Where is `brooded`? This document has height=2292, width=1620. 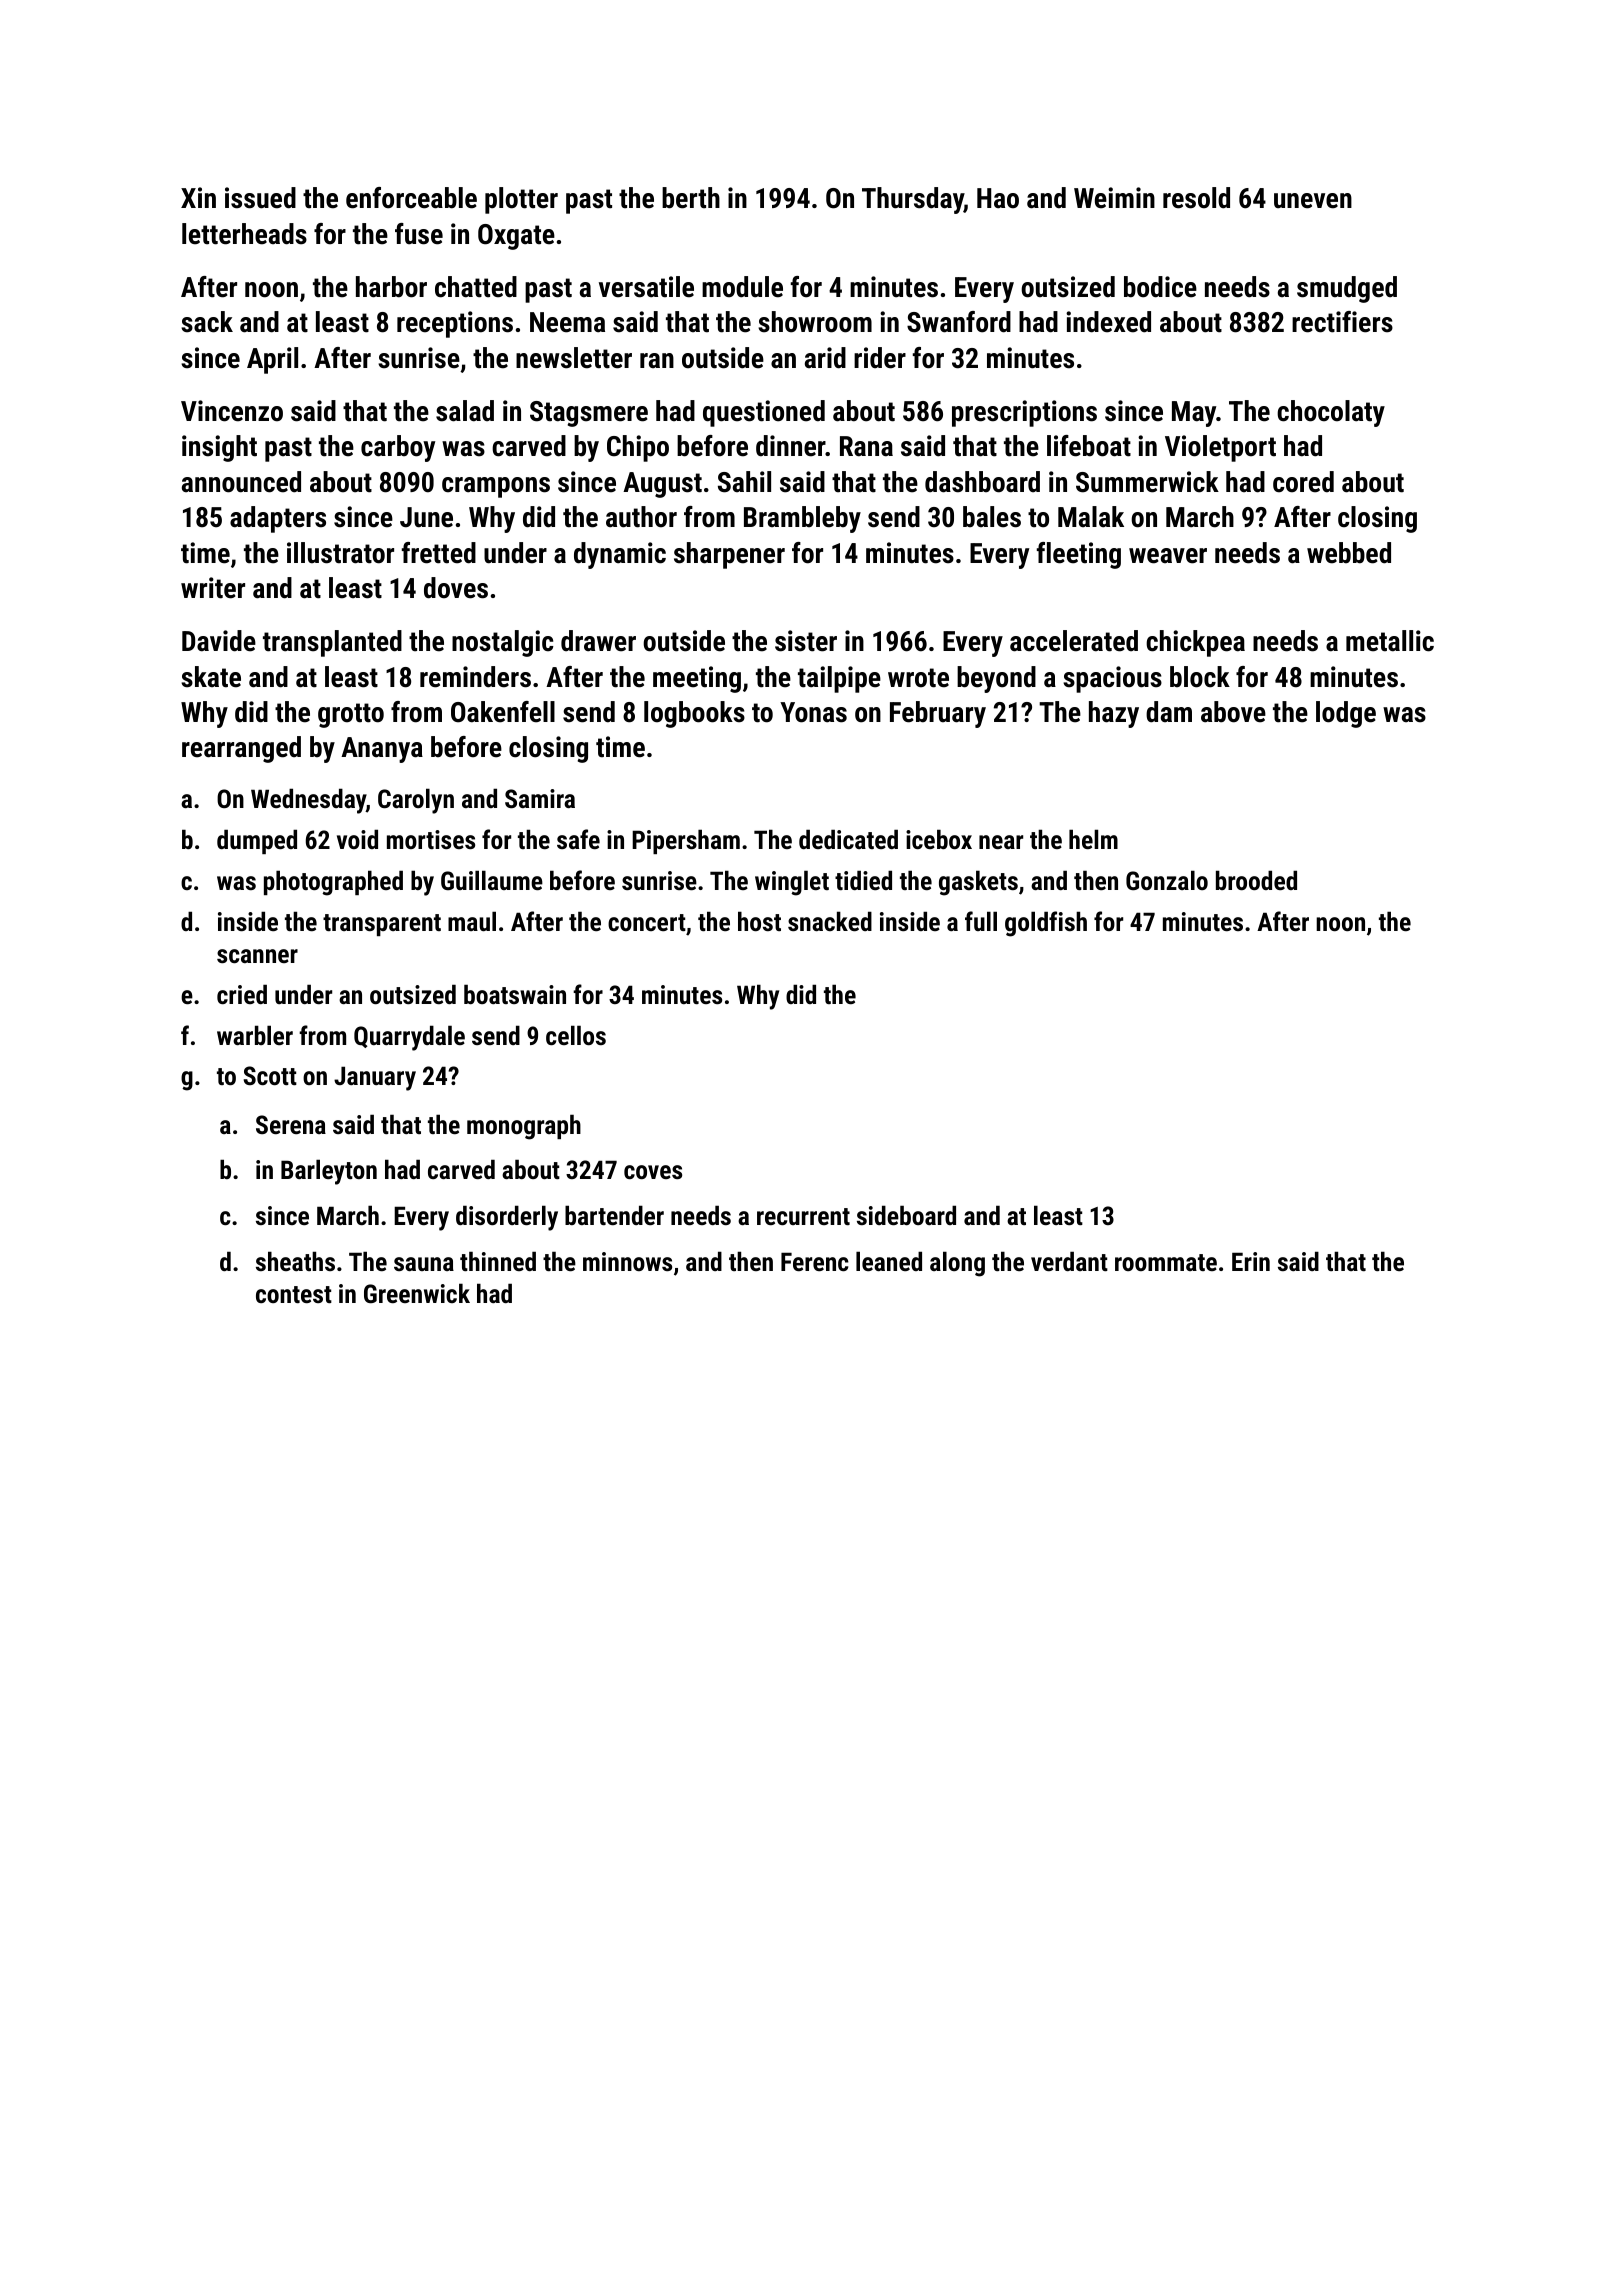
brooded is located at coordinates (1256, 880).
